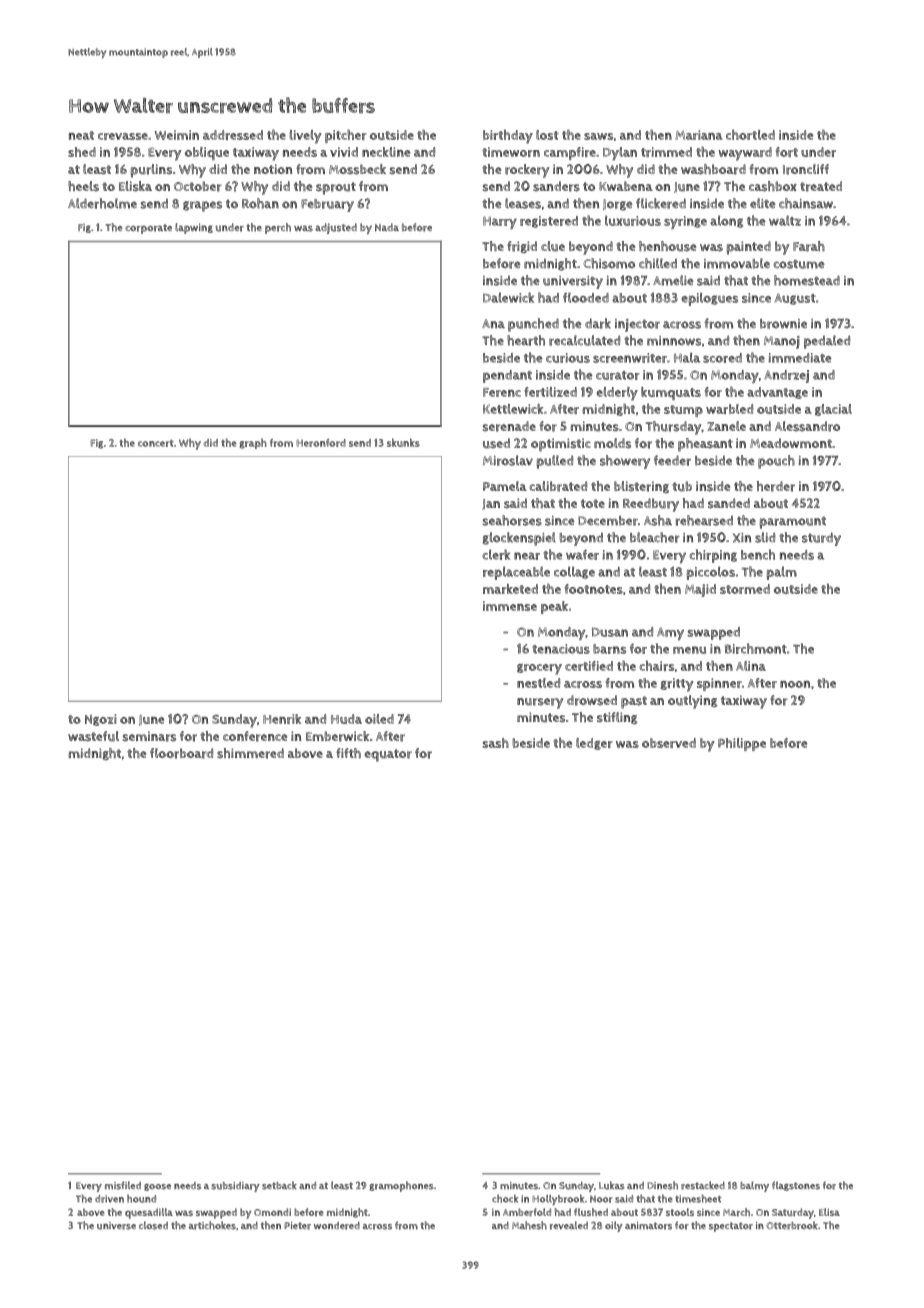 Image resolution: width=924 pixels, height=1308 pixels. I want to click on lost, so click(547, 135).
